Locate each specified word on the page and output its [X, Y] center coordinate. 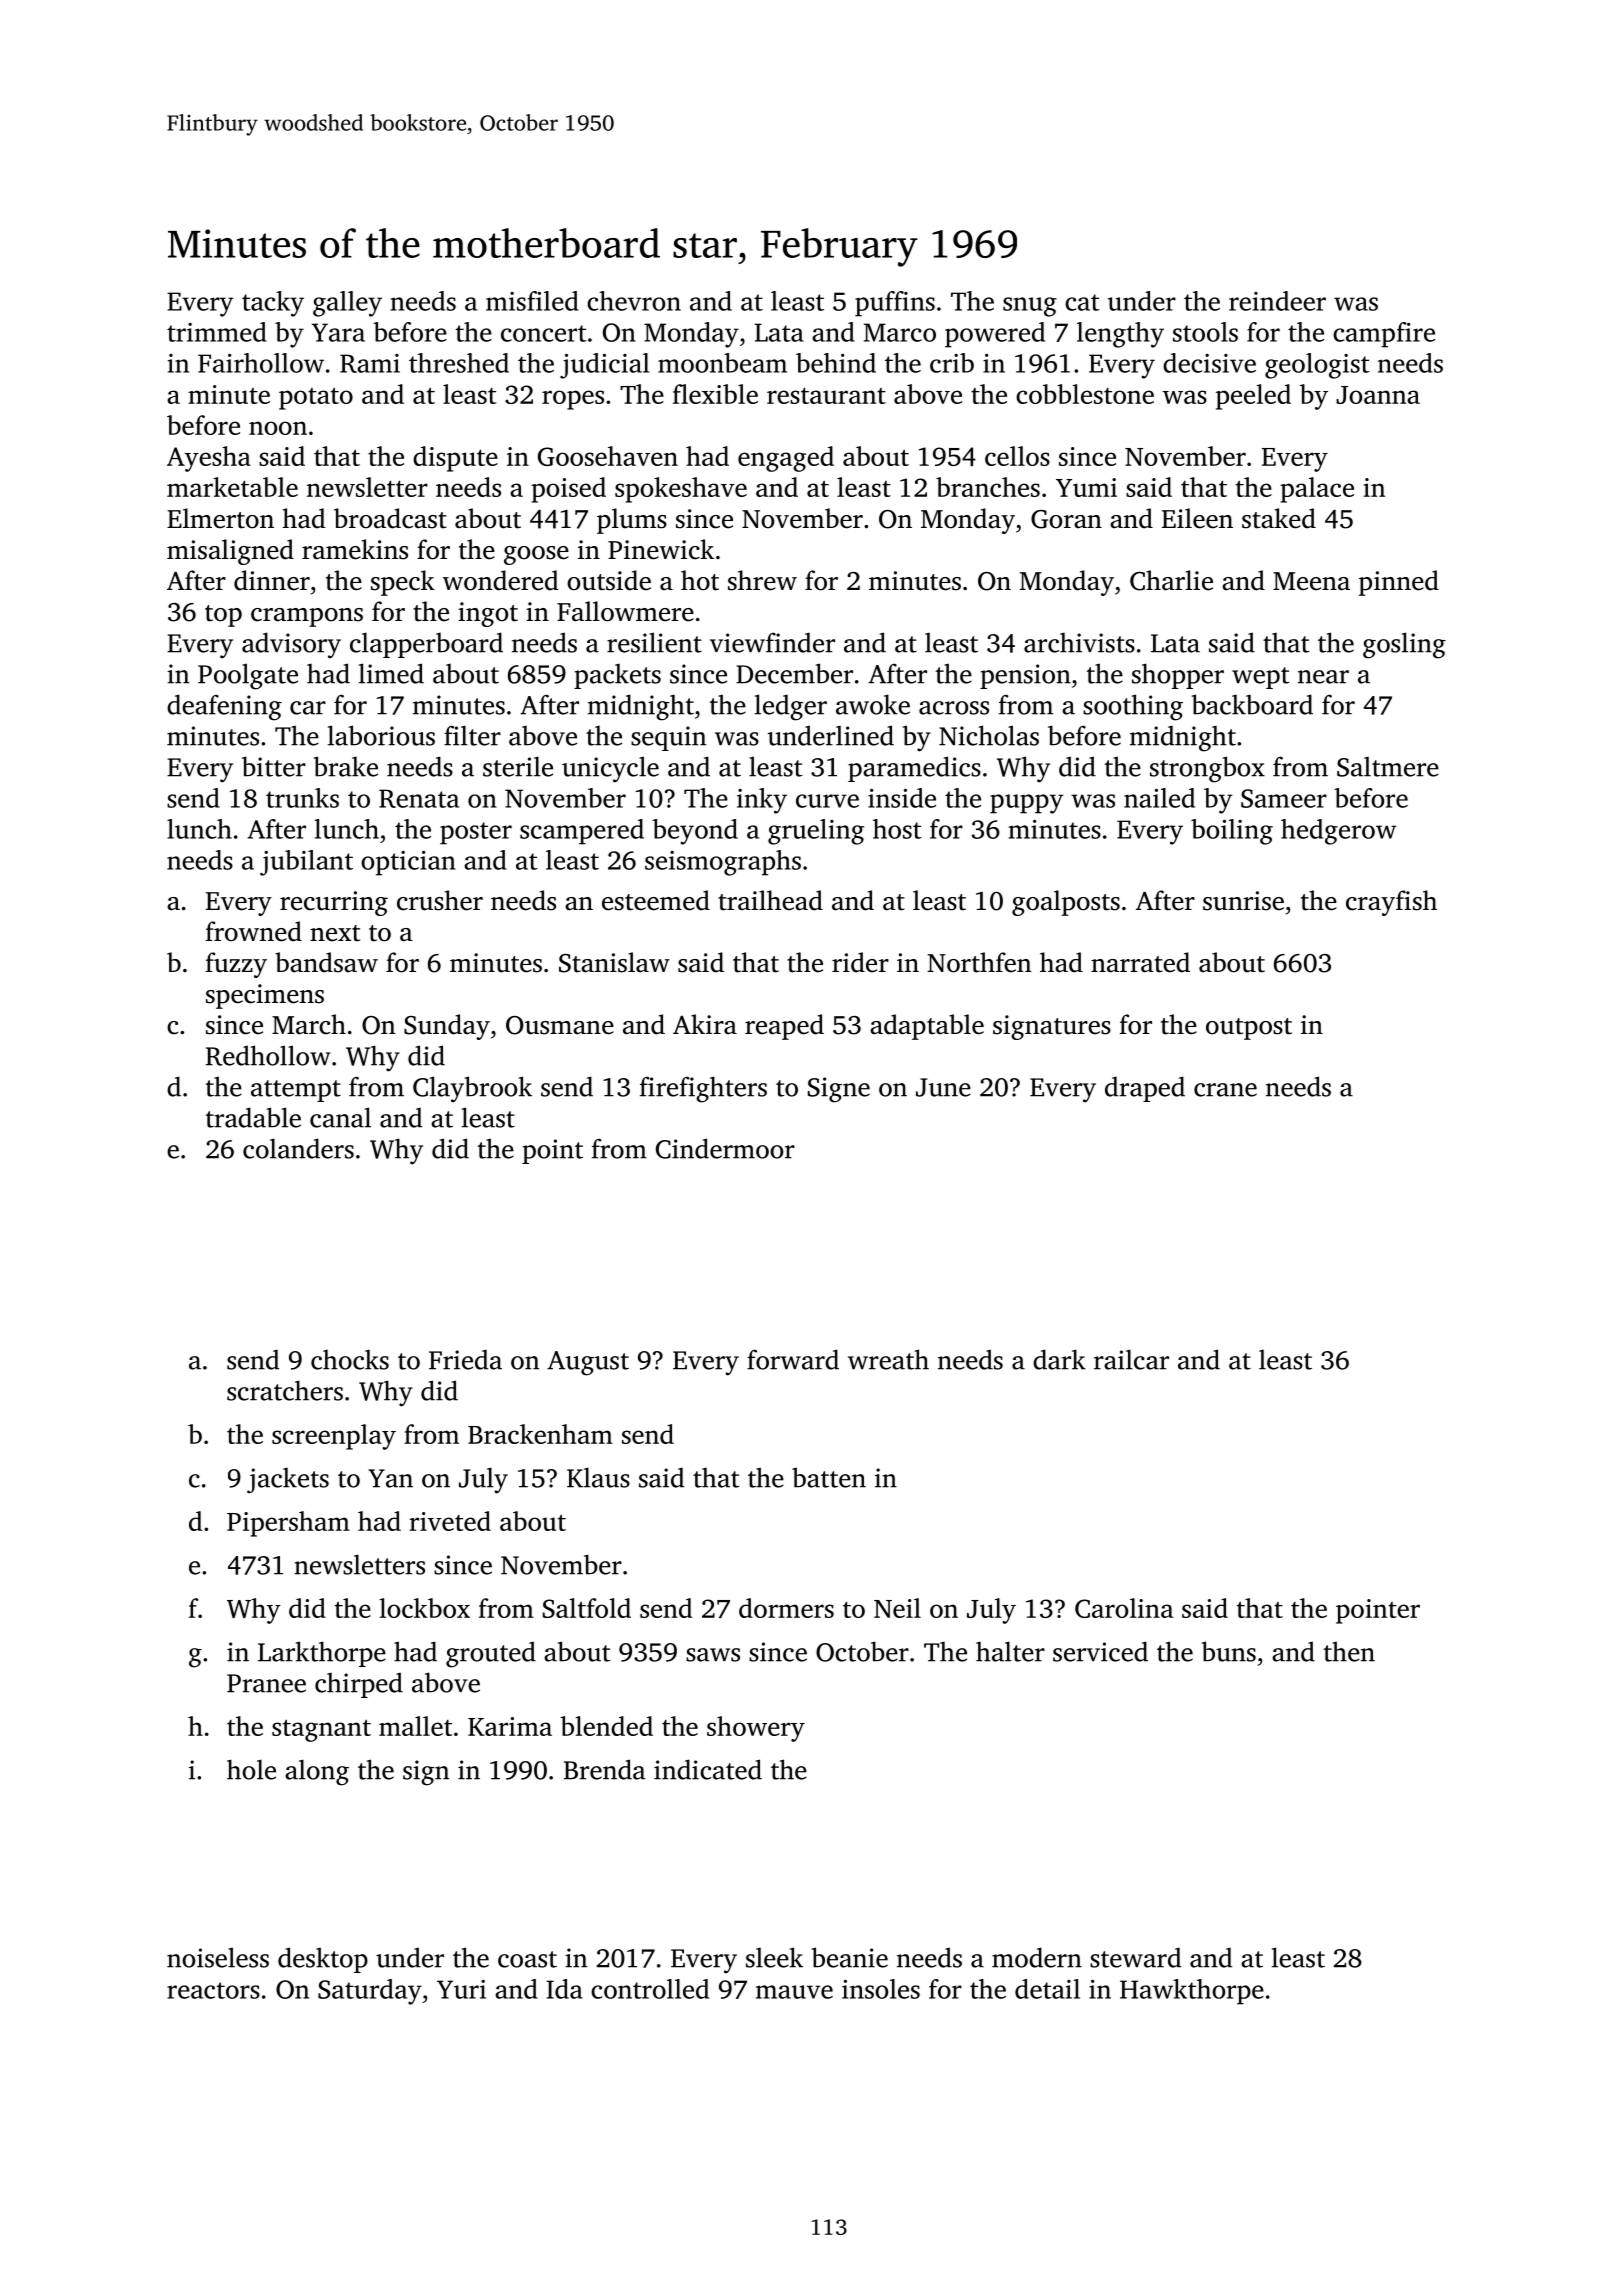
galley [347, 304]
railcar [1131, 1359]
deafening [224, 707]
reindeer [1277, 301]
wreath [888, 1359]
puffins [895, 304]
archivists [1079, 642]
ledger [791, 707]
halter [1010, 1651]
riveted [450, 1521]
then [1349, 1651]
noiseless [218, 1957]
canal [340, 1117]
